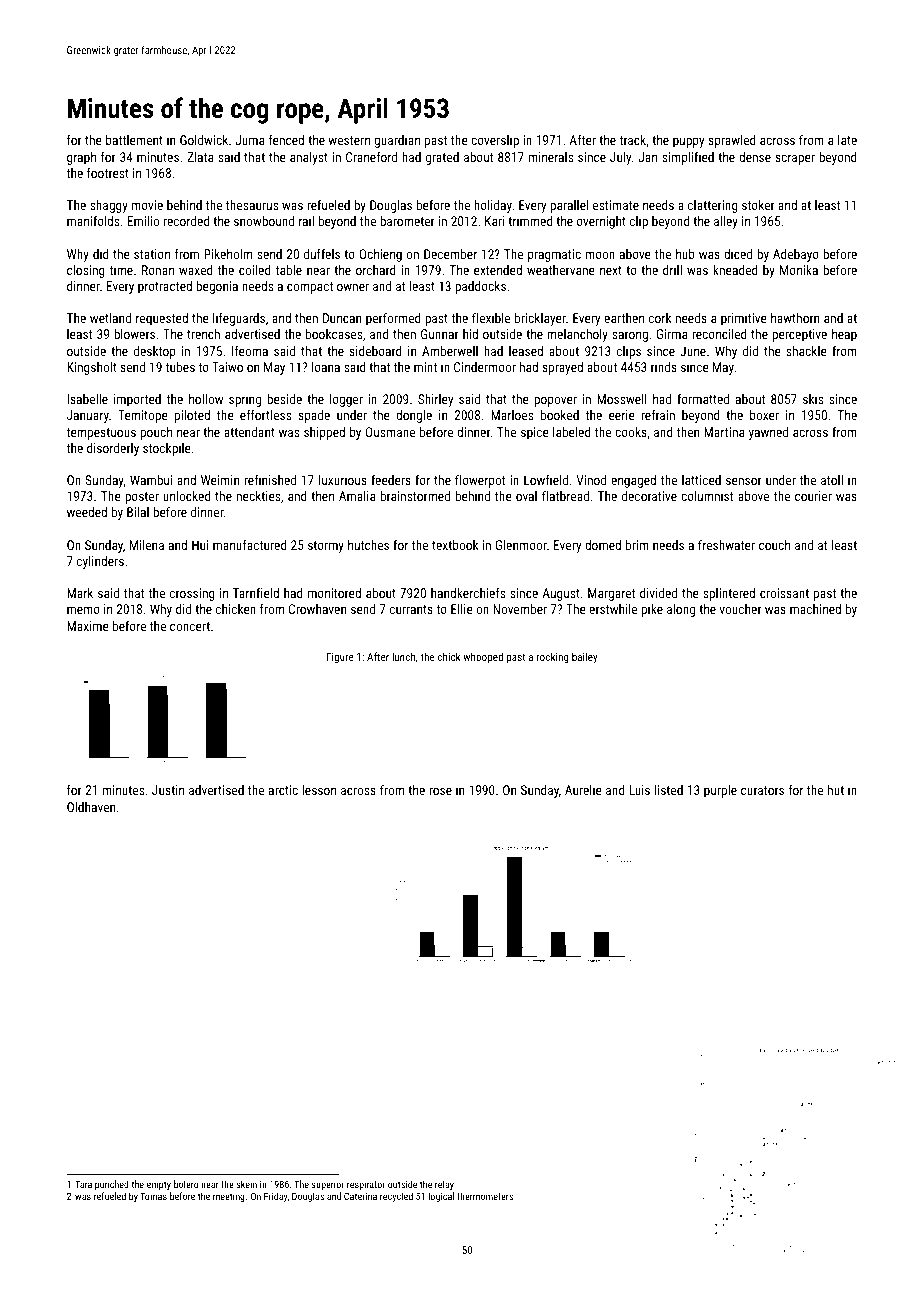 The width and height of the image is (924, 1308). Describe the element at coordinates (256, 592) in the image. I see `Tarnfield` at that location.
